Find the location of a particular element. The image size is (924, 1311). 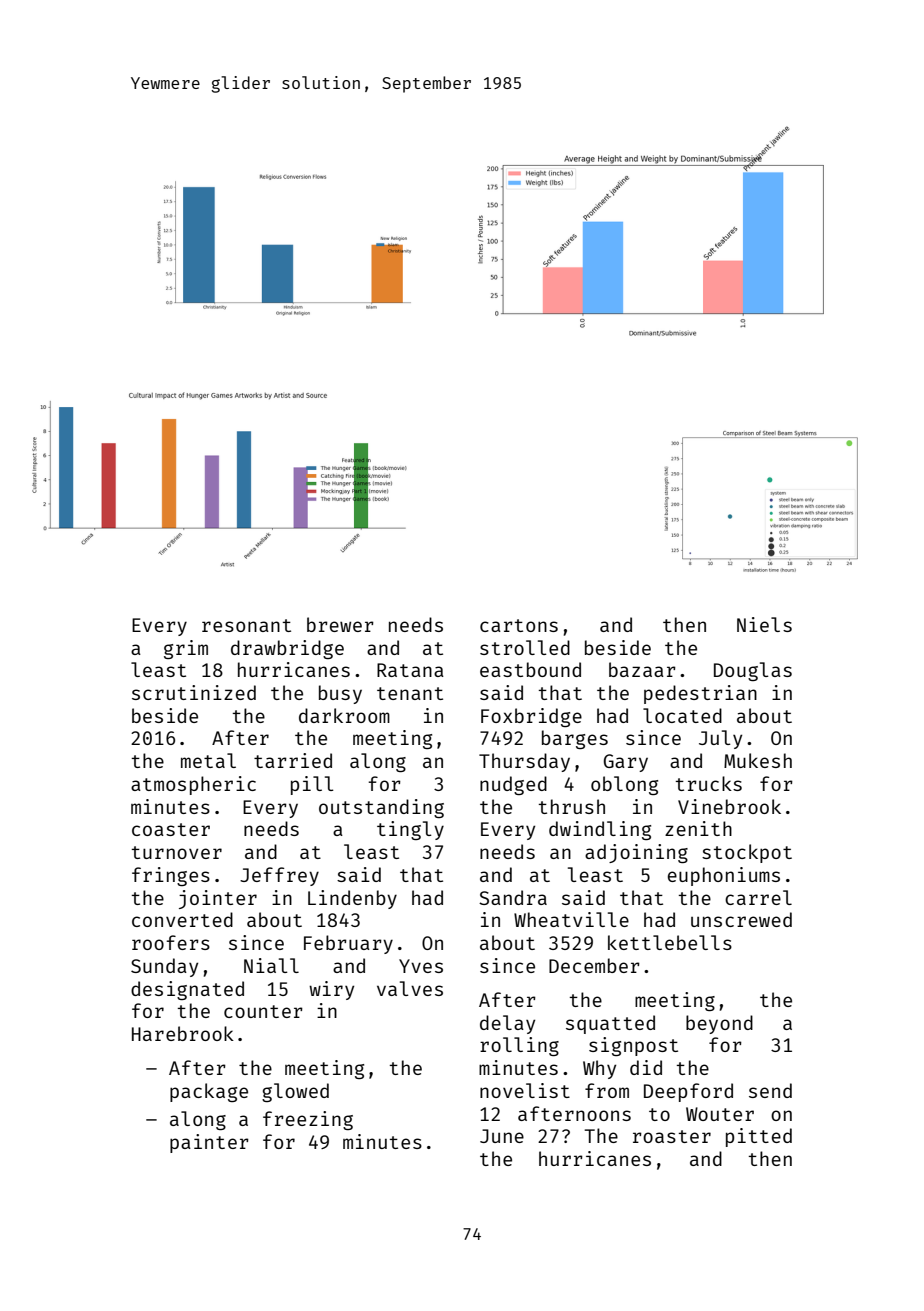

roaster is located at coordinates (672, 1136).
